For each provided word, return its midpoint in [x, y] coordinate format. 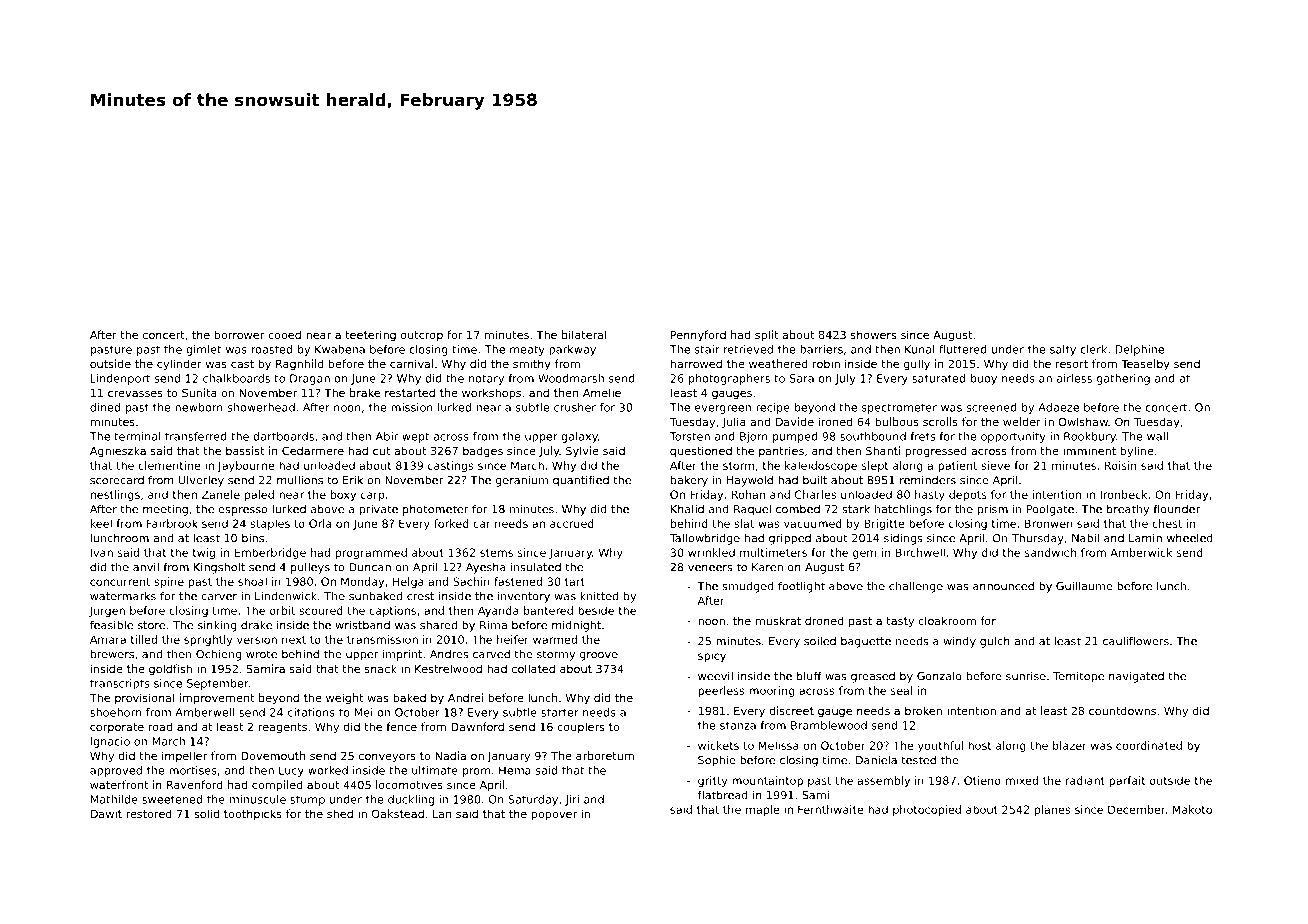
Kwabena [340, 349]
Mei [364, 712]
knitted [599, 596]
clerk [1093, 349]
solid [206, 813]
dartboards [283, 436]
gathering [1123, 379]
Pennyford [698, 336]
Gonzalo [939, 676]
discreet [791, 710]
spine [169, 582]
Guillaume [1084, 586]
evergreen [723, 409]
